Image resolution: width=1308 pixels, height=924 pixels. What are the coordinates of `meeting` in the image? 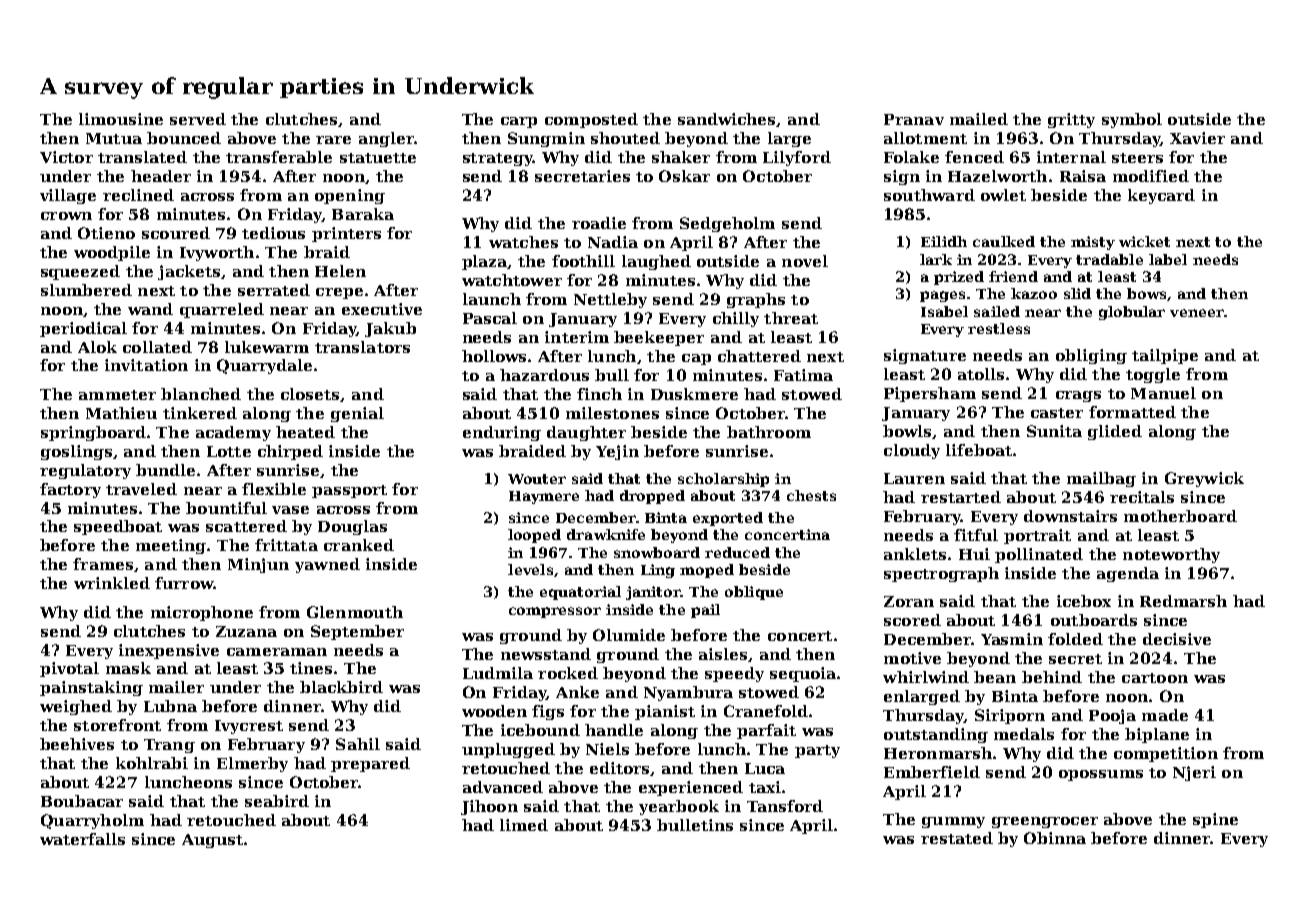 It's located at (171, 546).
